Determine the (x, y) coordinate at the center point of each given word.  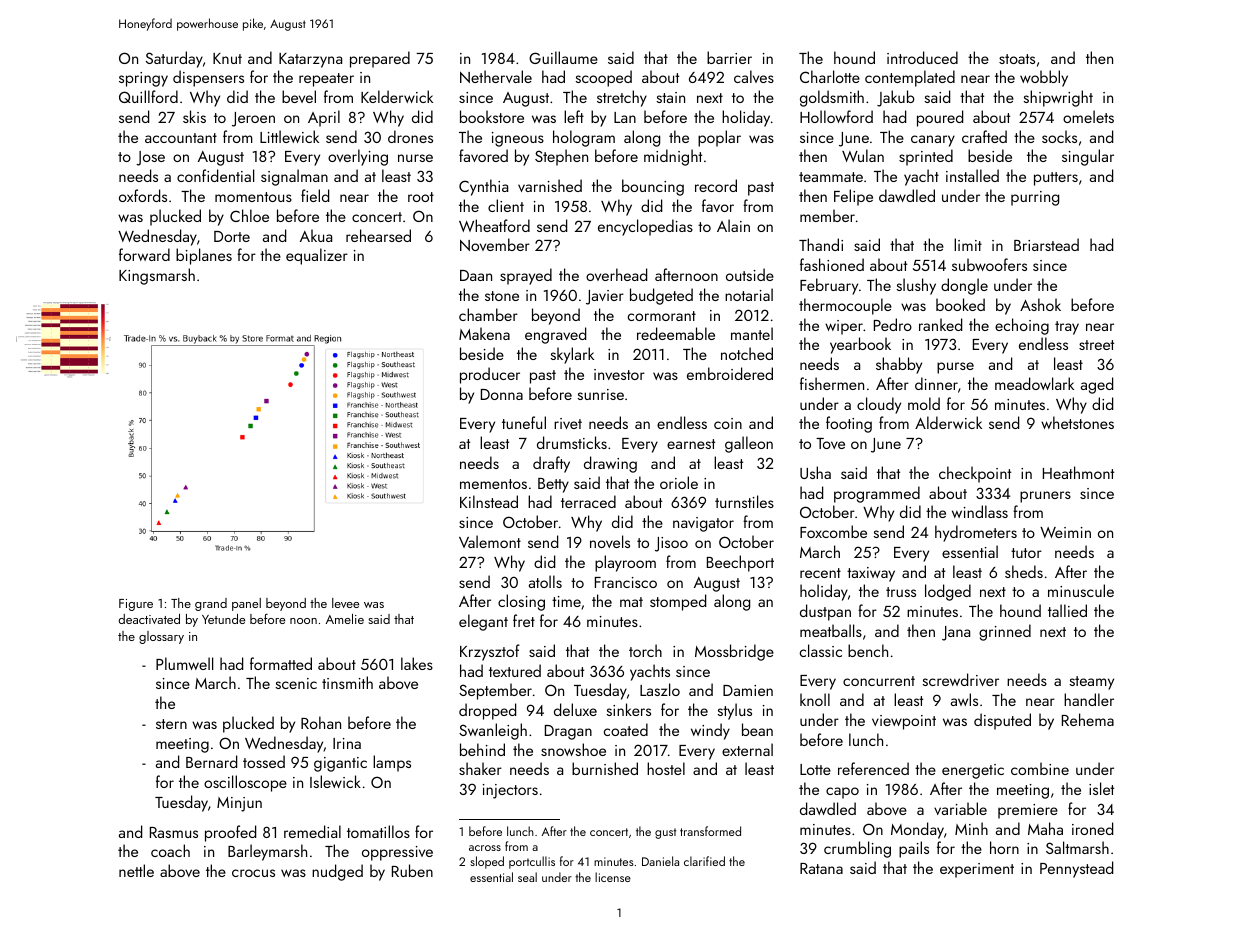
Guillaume (563, 57)
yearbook (860, 345)
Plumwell (184, 663)
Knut (227, 58)
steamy (1092, 683)
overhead (616, 274)
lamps (392, 763)
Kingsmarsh (157, 276)
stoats (1017, 59)
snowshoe (573, 749)
